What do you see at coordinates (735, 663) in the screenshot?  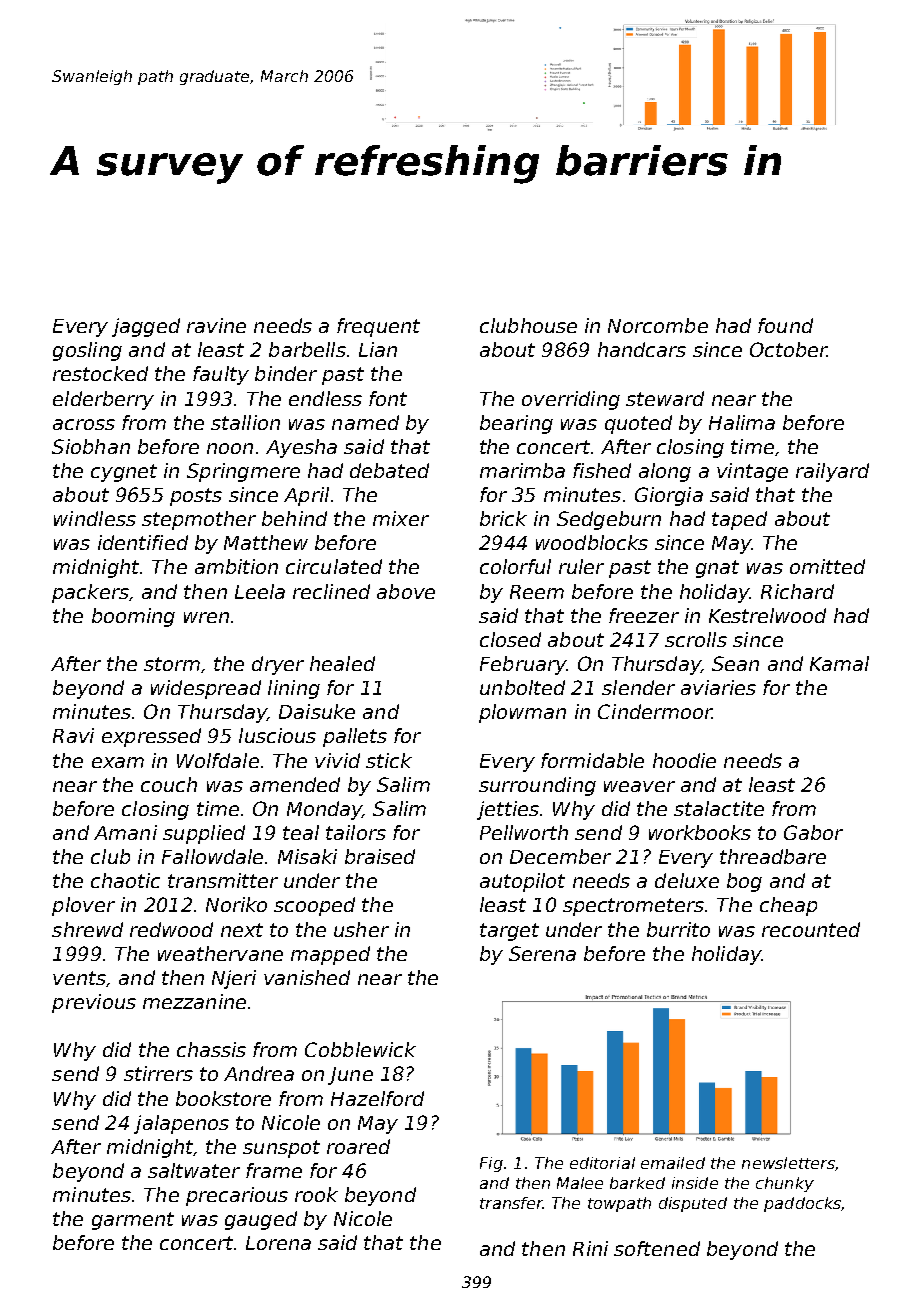 I see `Sean` at bounding box center [735, 663].
